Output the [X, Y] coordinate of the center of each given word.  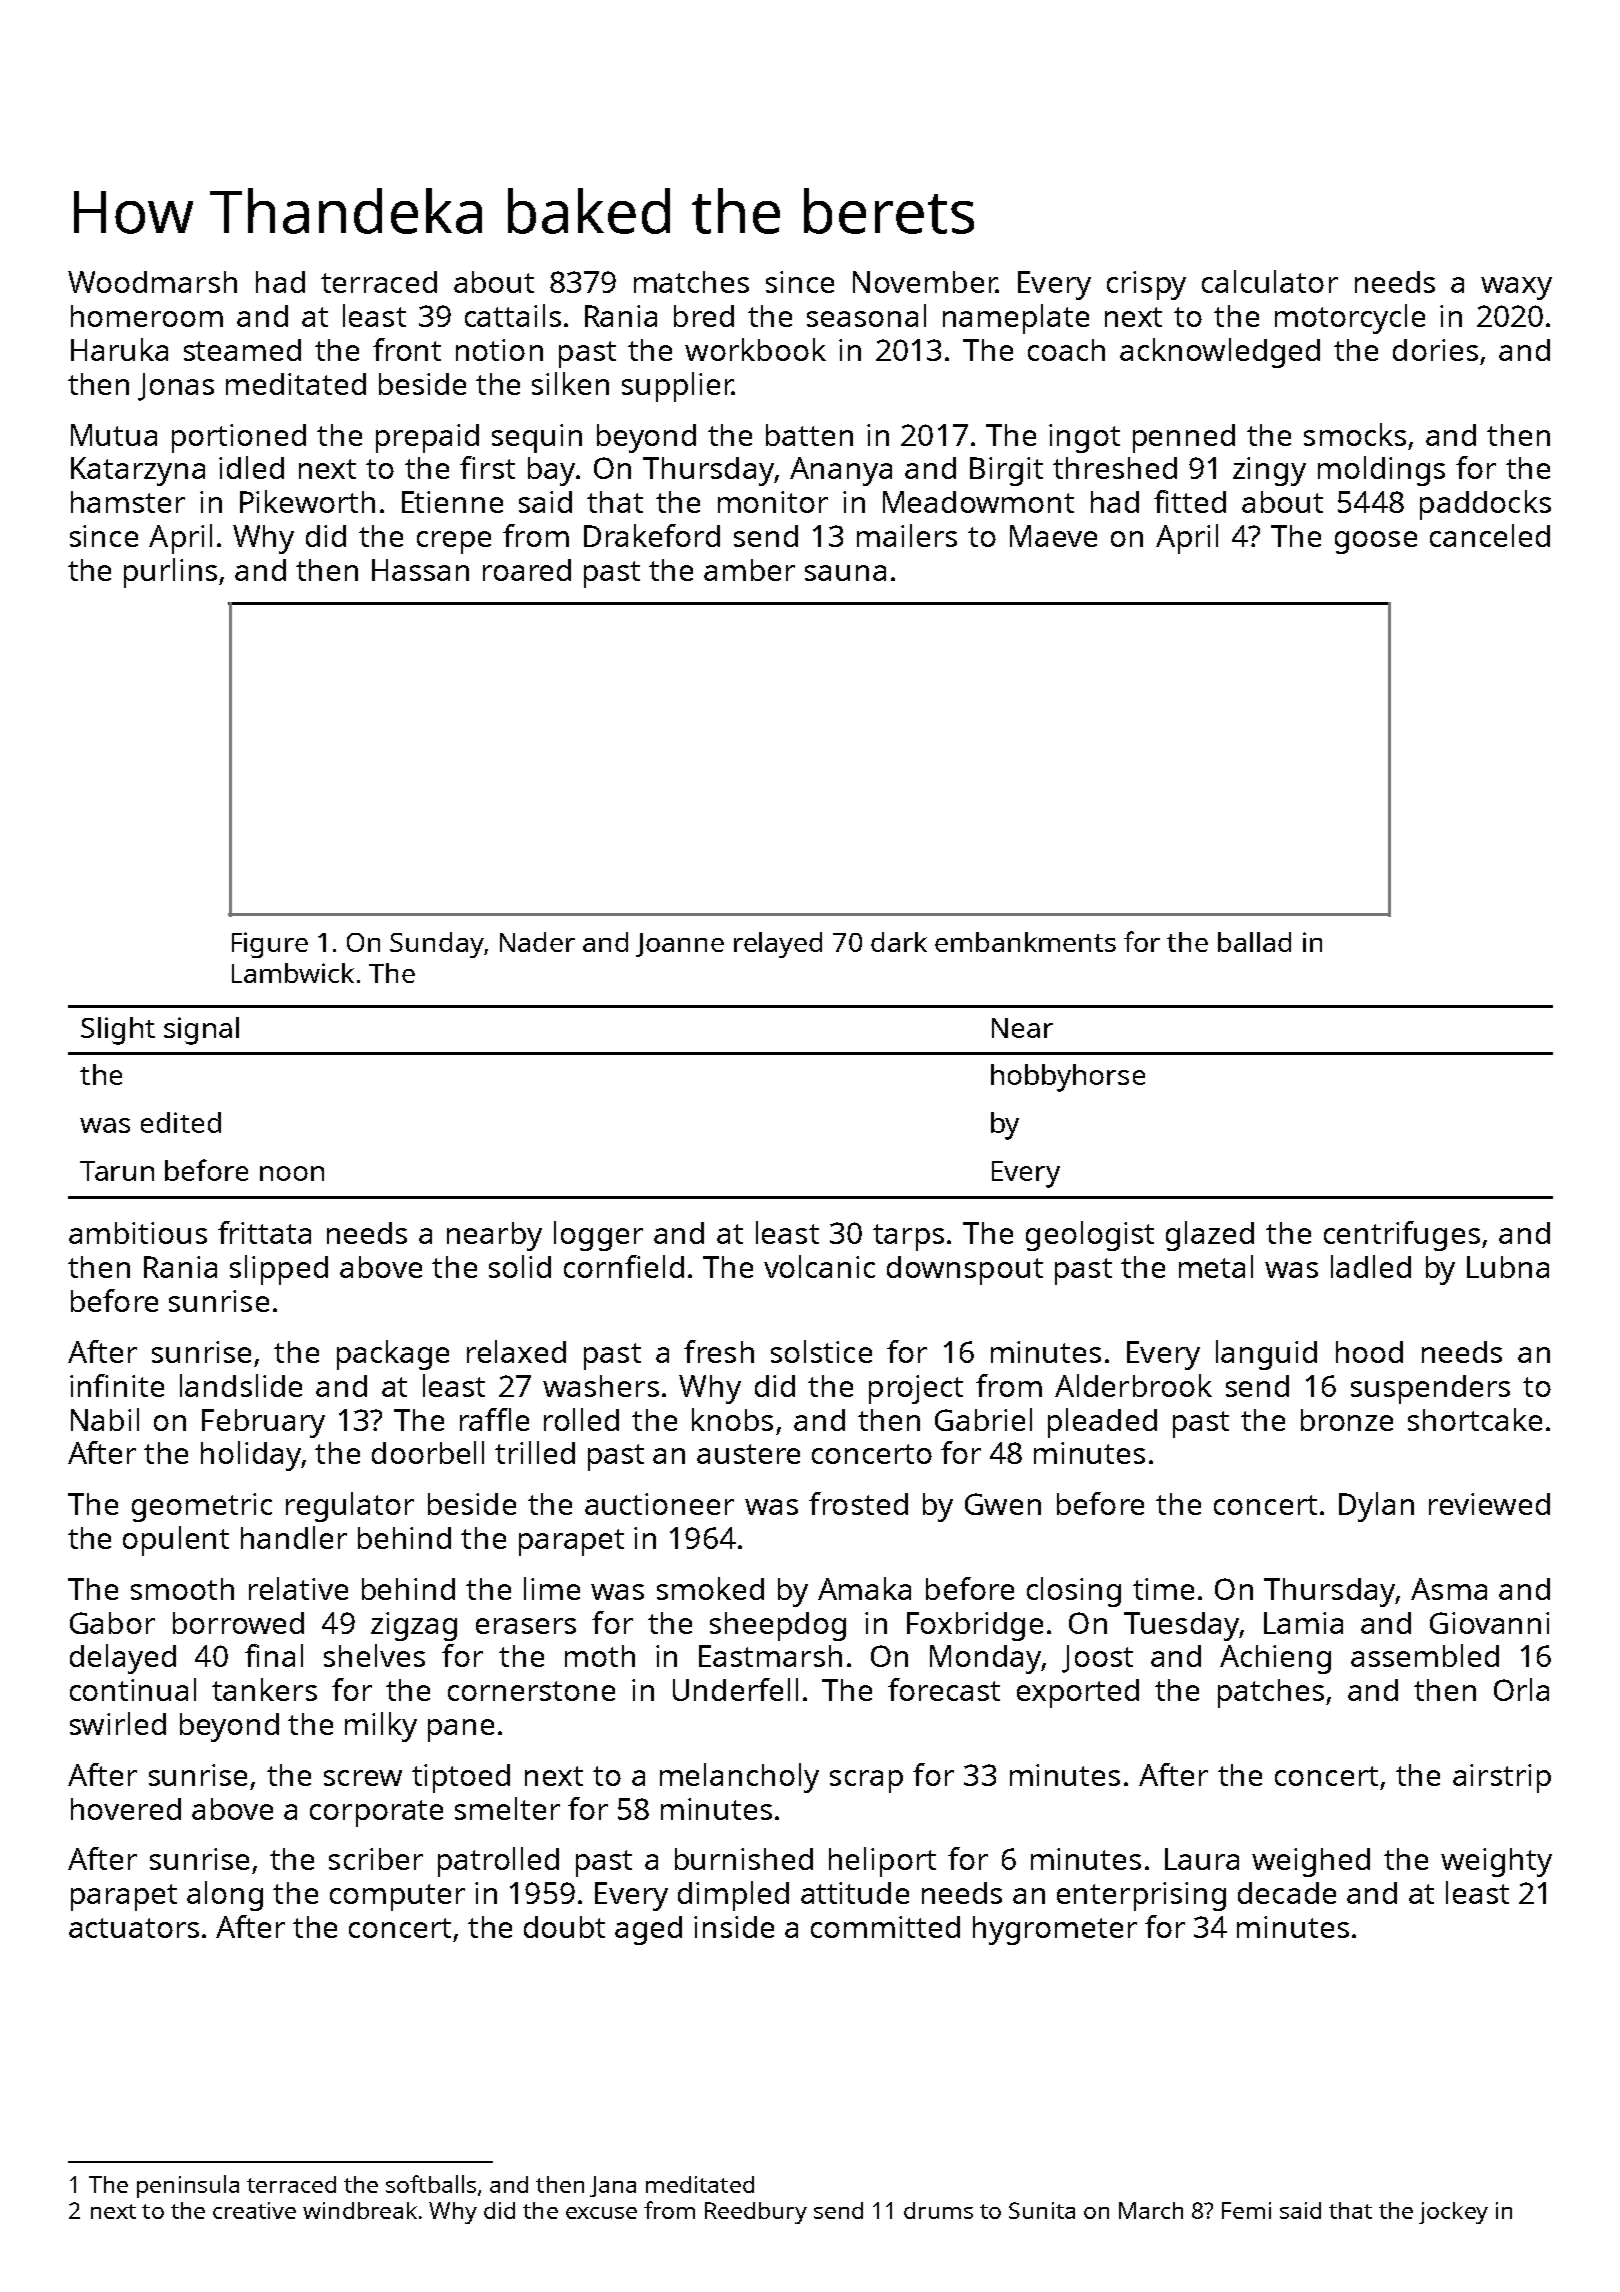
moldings [1381, 471]
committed [885, 1927]
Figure [270, 945]
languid [1266, 1355]
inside [734, 1927]
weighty [1496, 1862]
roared [527, 570]
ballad [1254, 942]
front [407, 349]
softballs [431, 2184]
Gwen [1003, 1504]
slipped [279, 1270]
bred [704, 316]
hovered [126, 1809]
